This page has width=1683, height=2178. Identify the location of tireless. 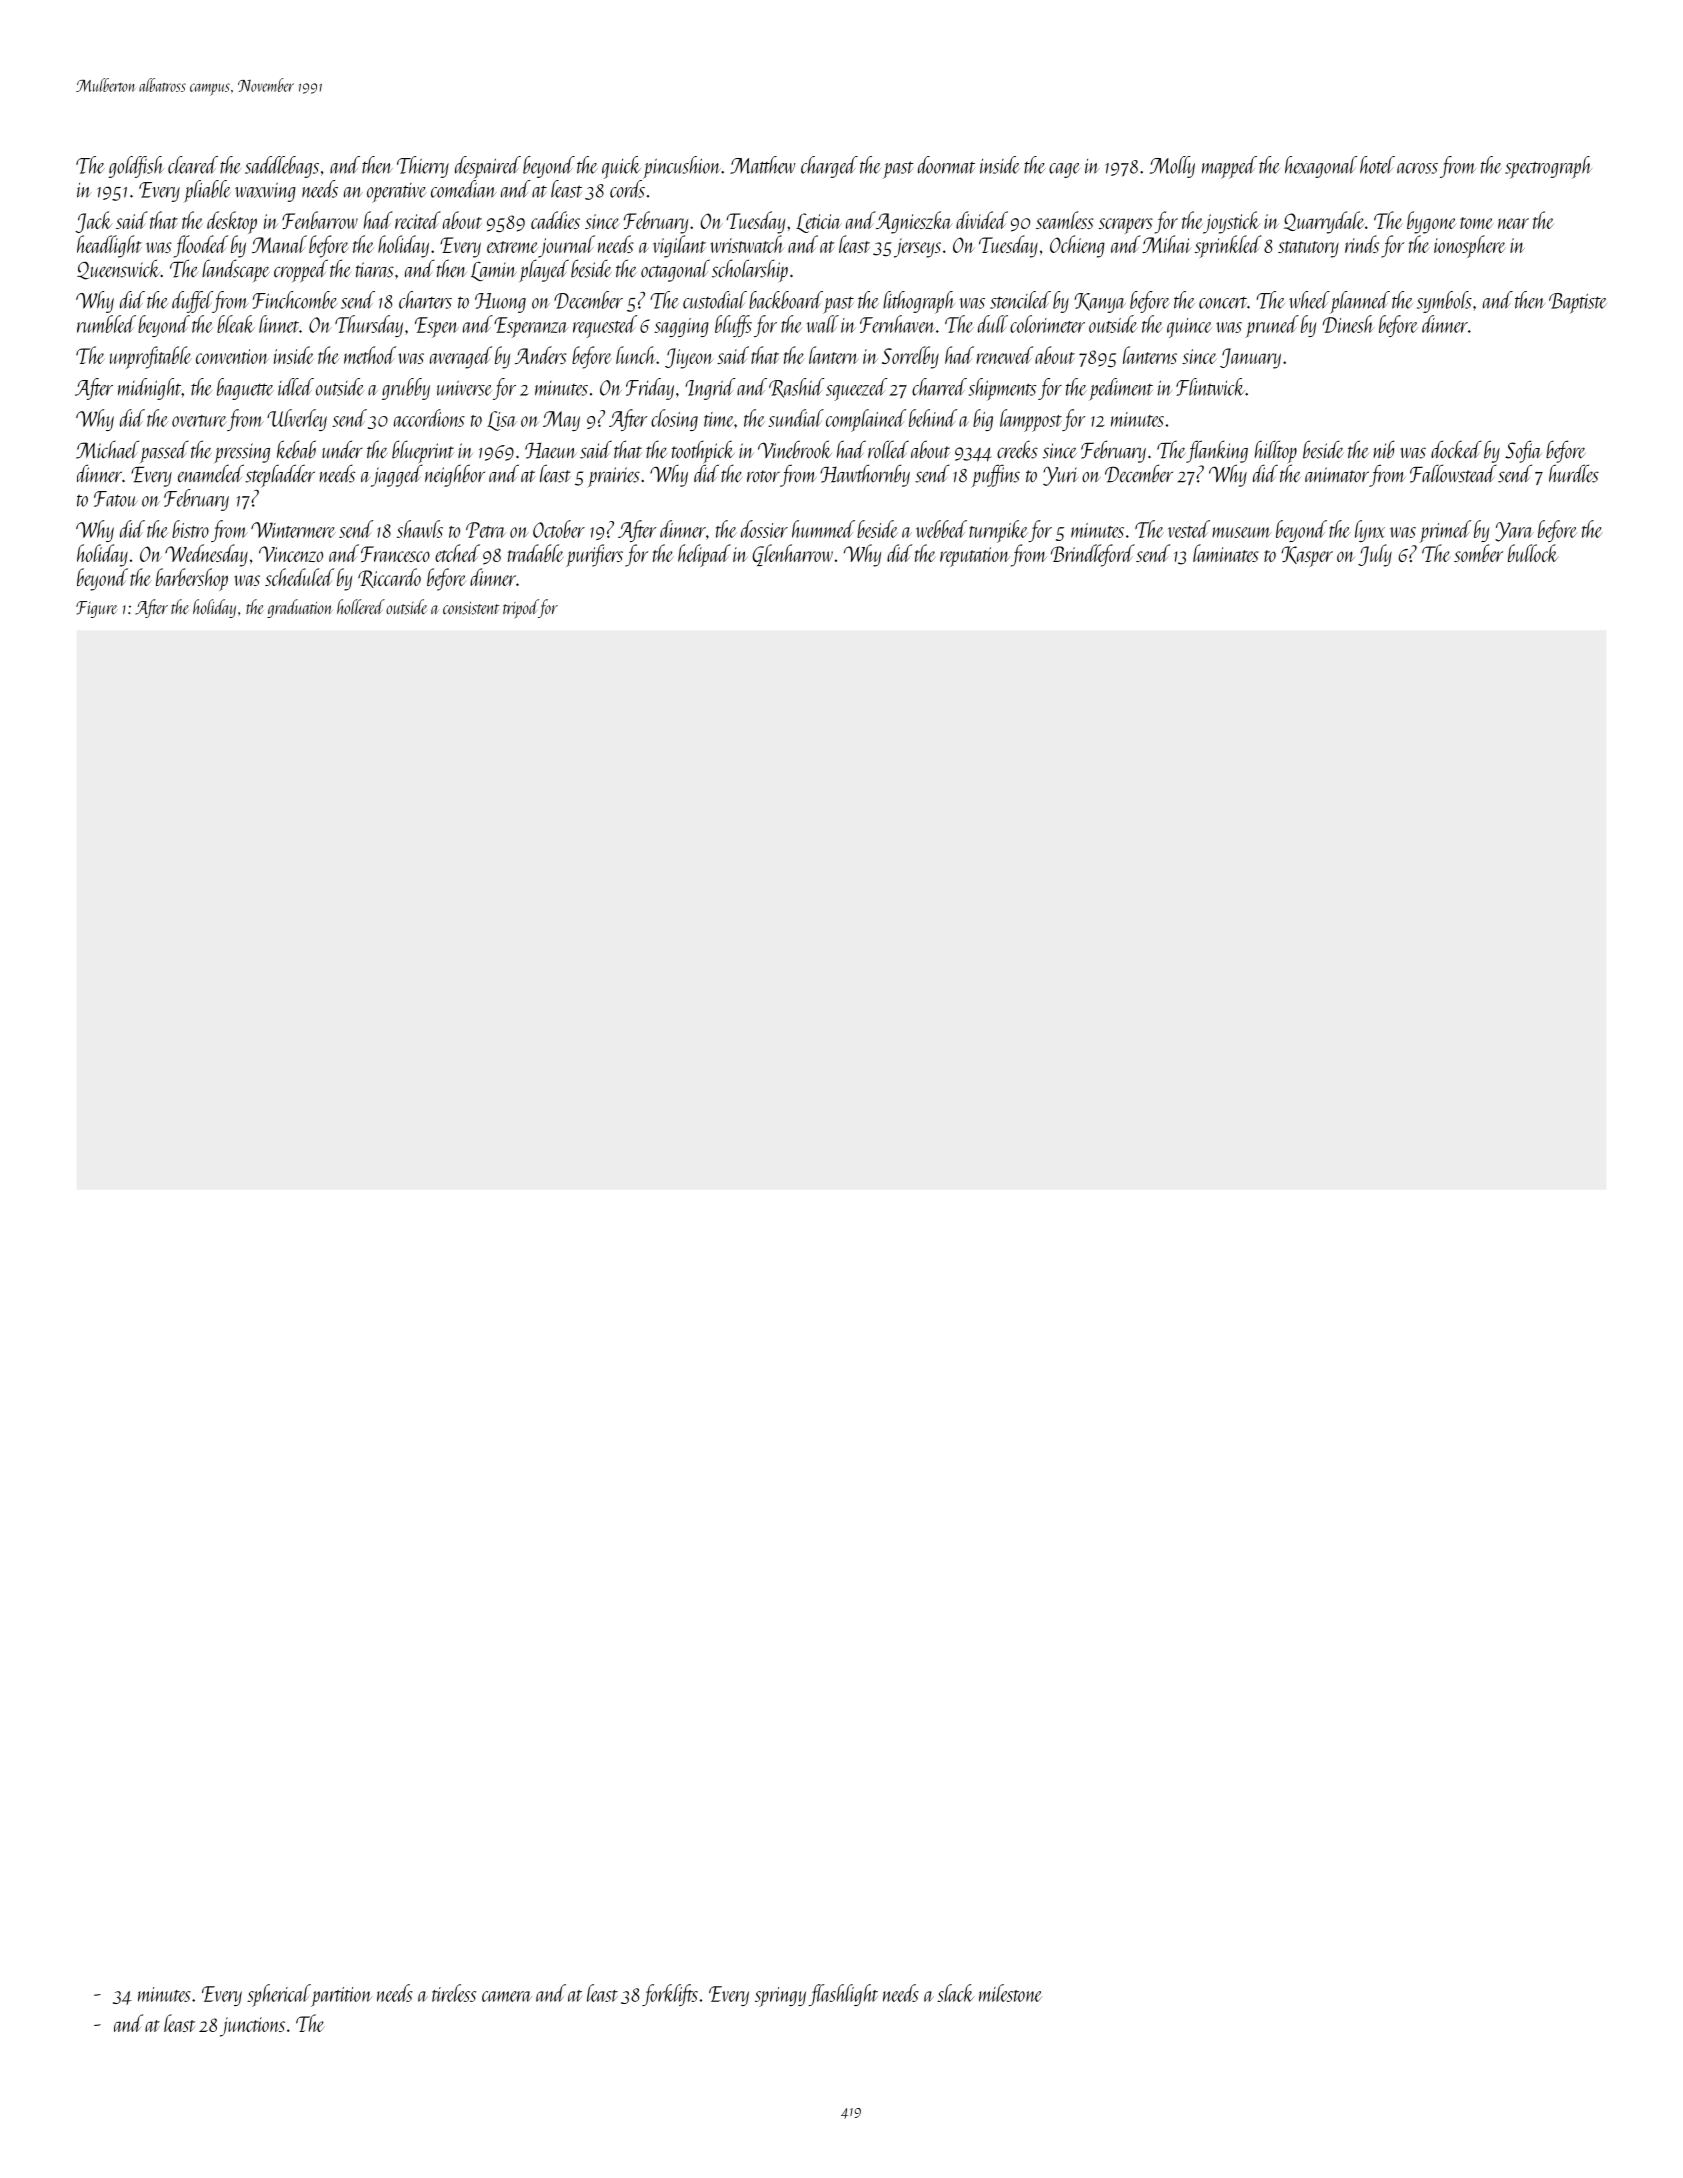
(454, 1993).
